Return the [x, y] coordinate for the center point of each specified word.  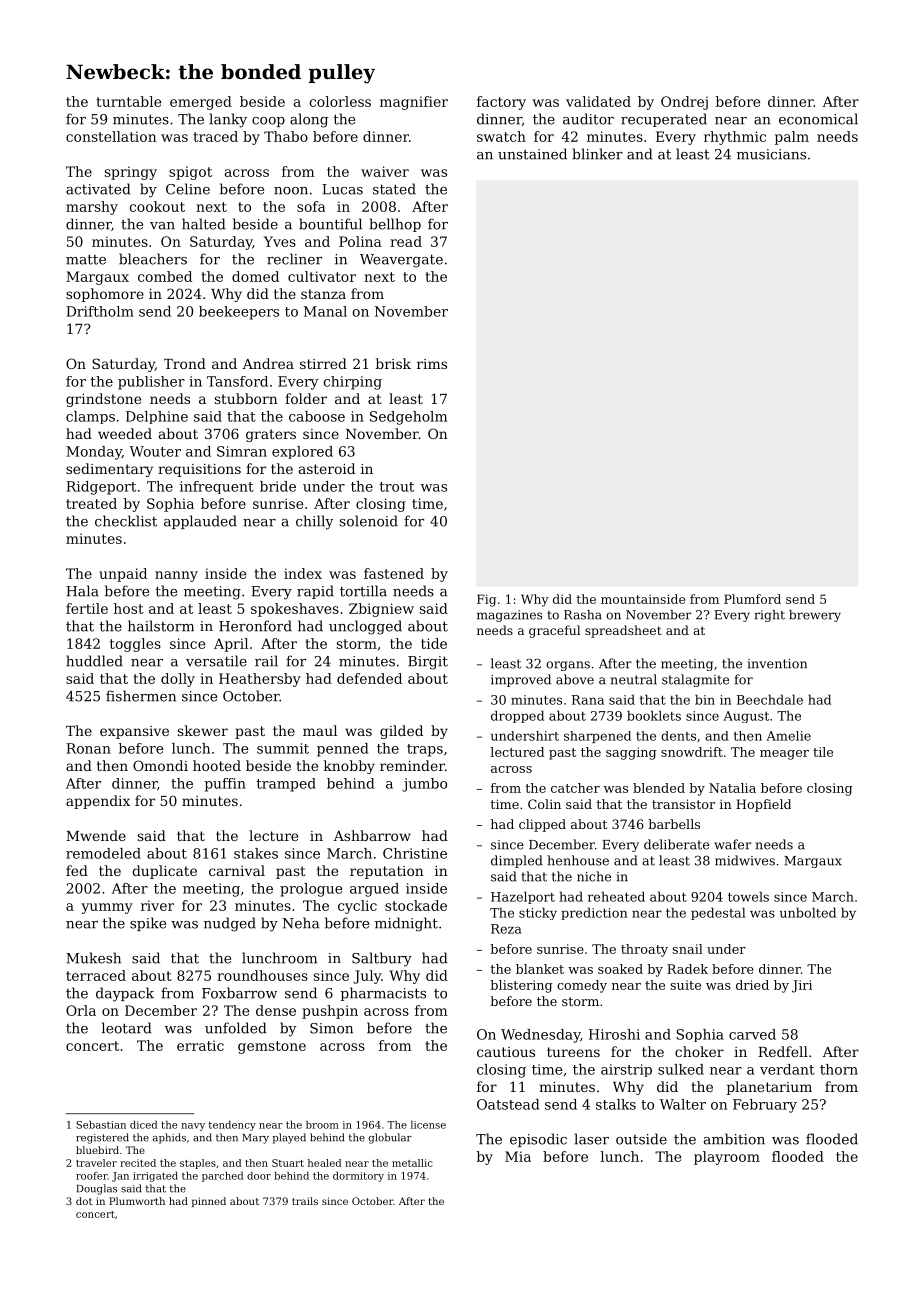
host [129, 608]
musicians [771, 154]
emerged [201, 103]
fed [77, 870]
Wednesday [540, 1036]
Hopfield [763, 805]
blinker [597, 154]
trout [396, 487]
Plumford [752, 599]
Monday [94, 453]
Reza [506, 929]
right [770, 616]
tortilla [363, 591]
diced [143, 1124]
